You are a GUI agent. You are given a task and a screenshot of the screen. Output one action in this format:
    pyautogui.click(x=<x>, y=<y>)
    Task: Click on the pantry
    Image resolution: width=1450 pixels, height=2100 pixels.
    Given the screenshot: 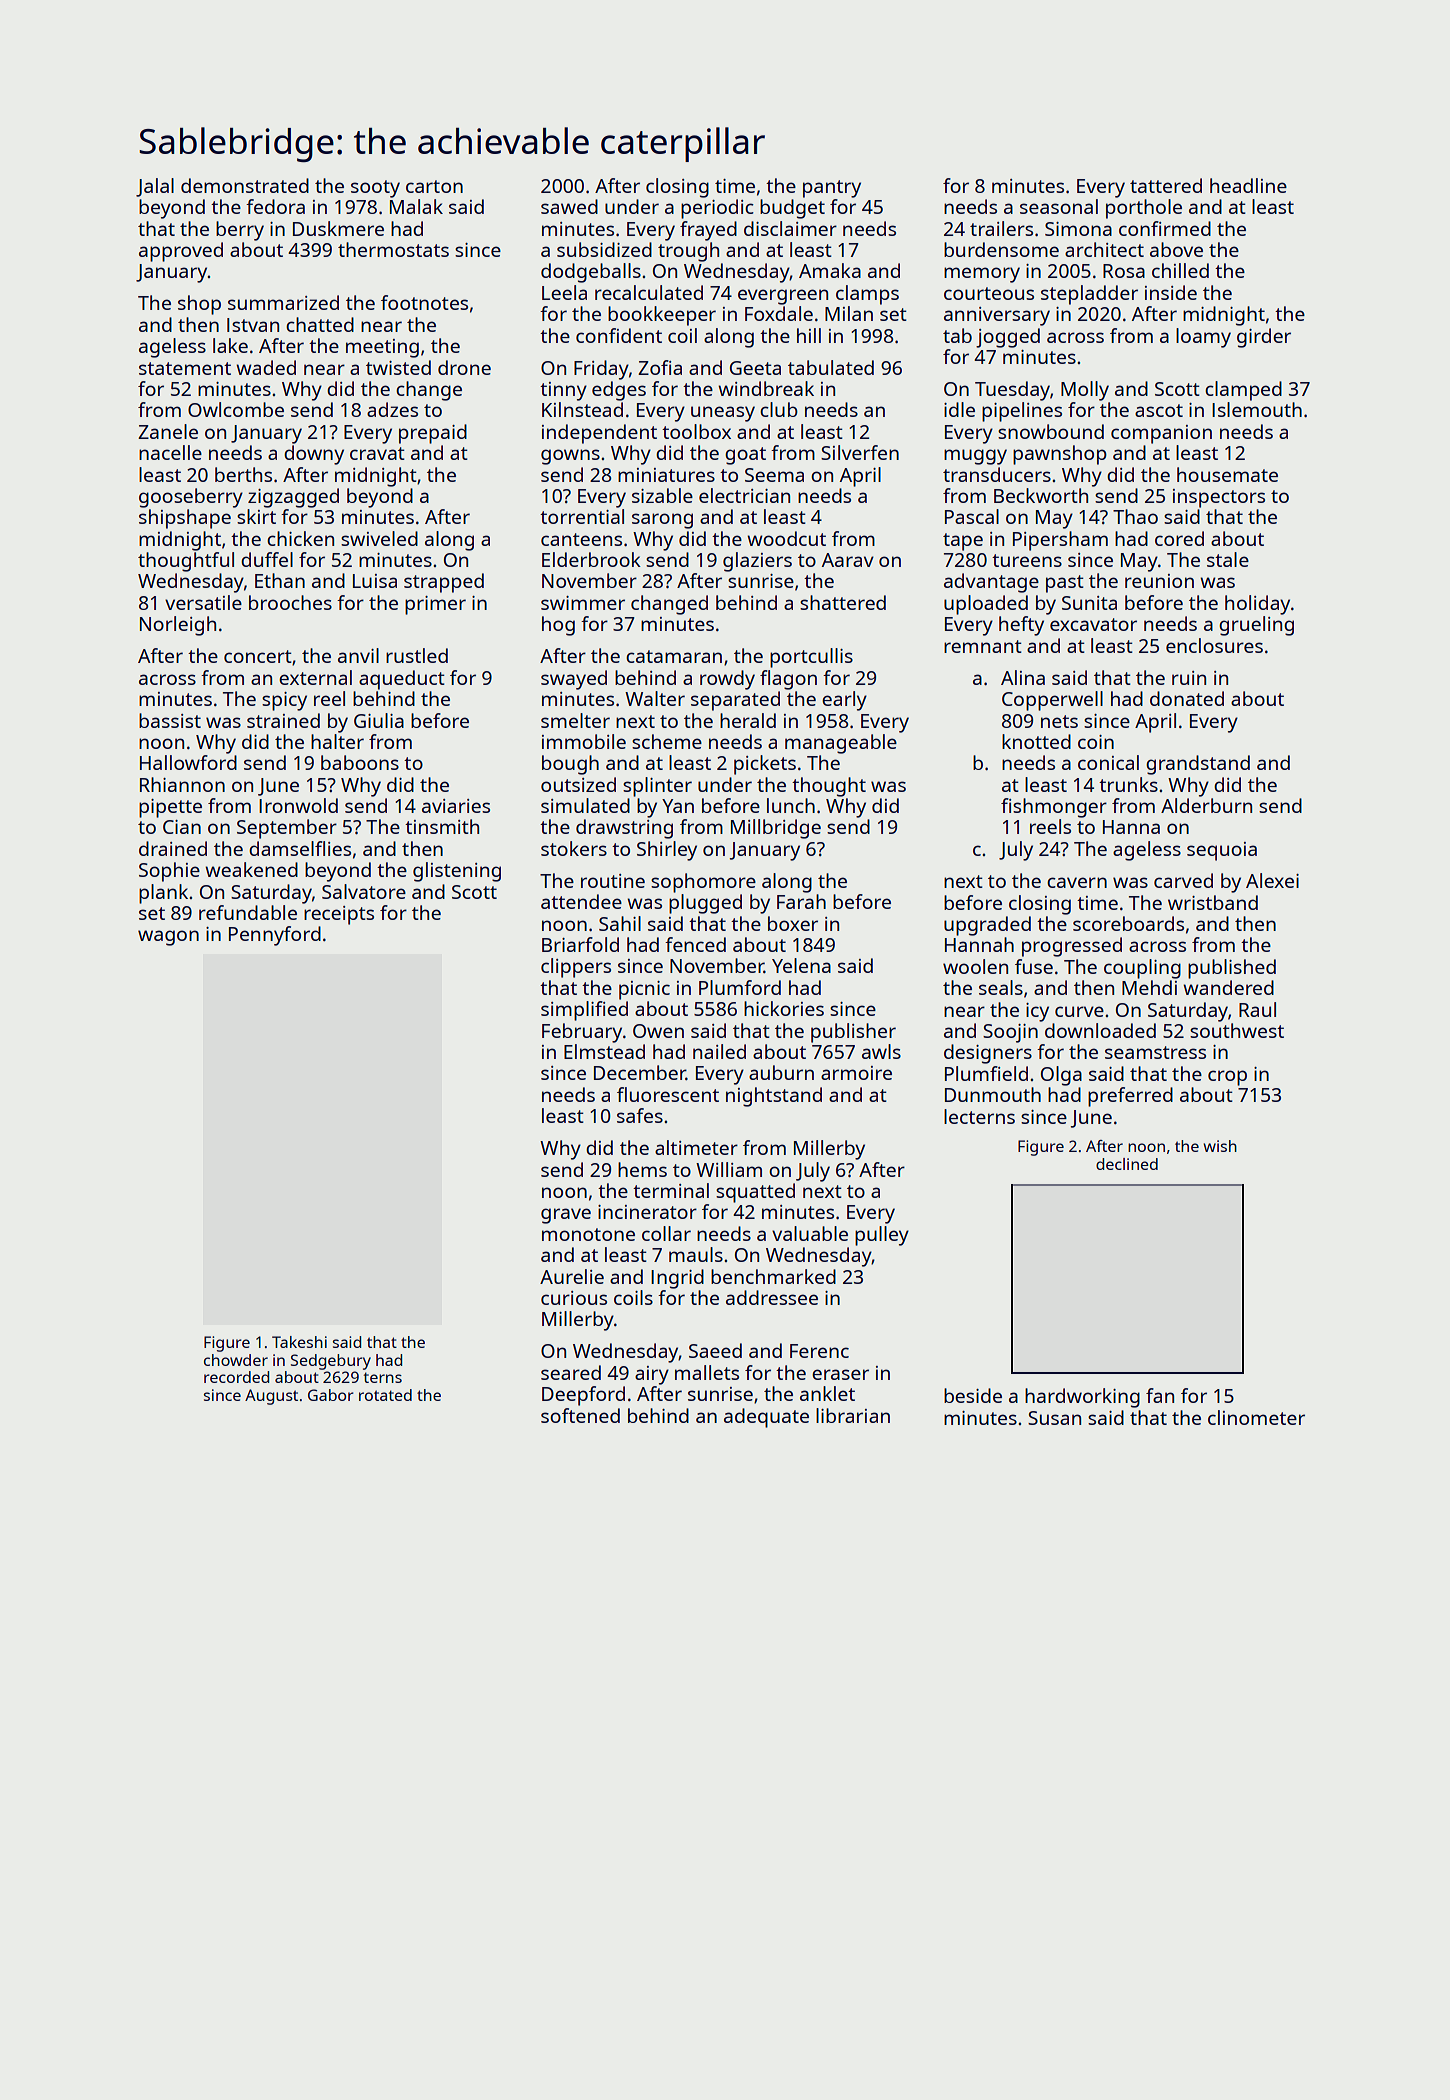 What is the action you would take?
    pyautogui.click(x=832, y=189)
